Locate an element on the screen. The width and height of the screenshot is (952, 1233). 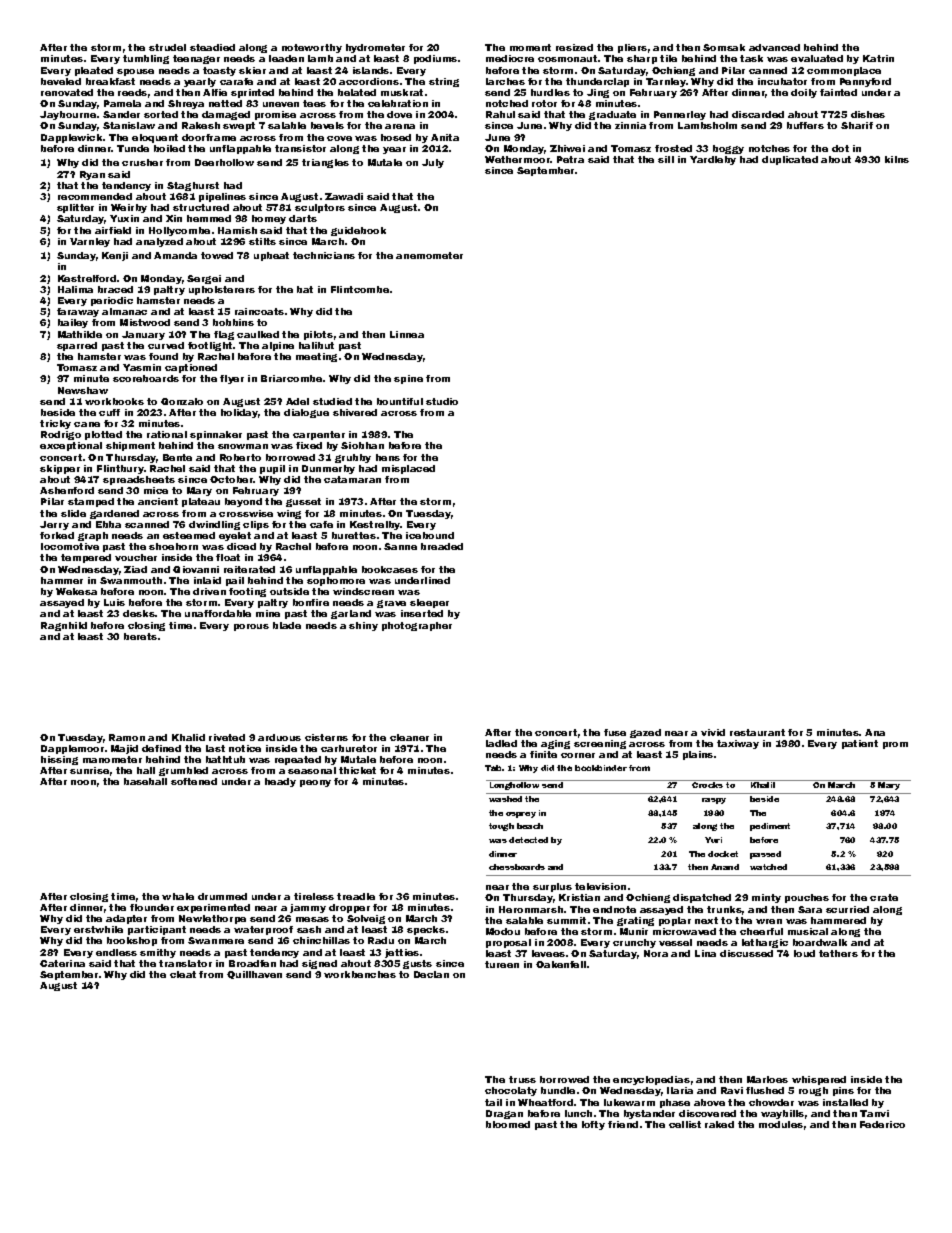
braced is located at coordinates (115, 289).
